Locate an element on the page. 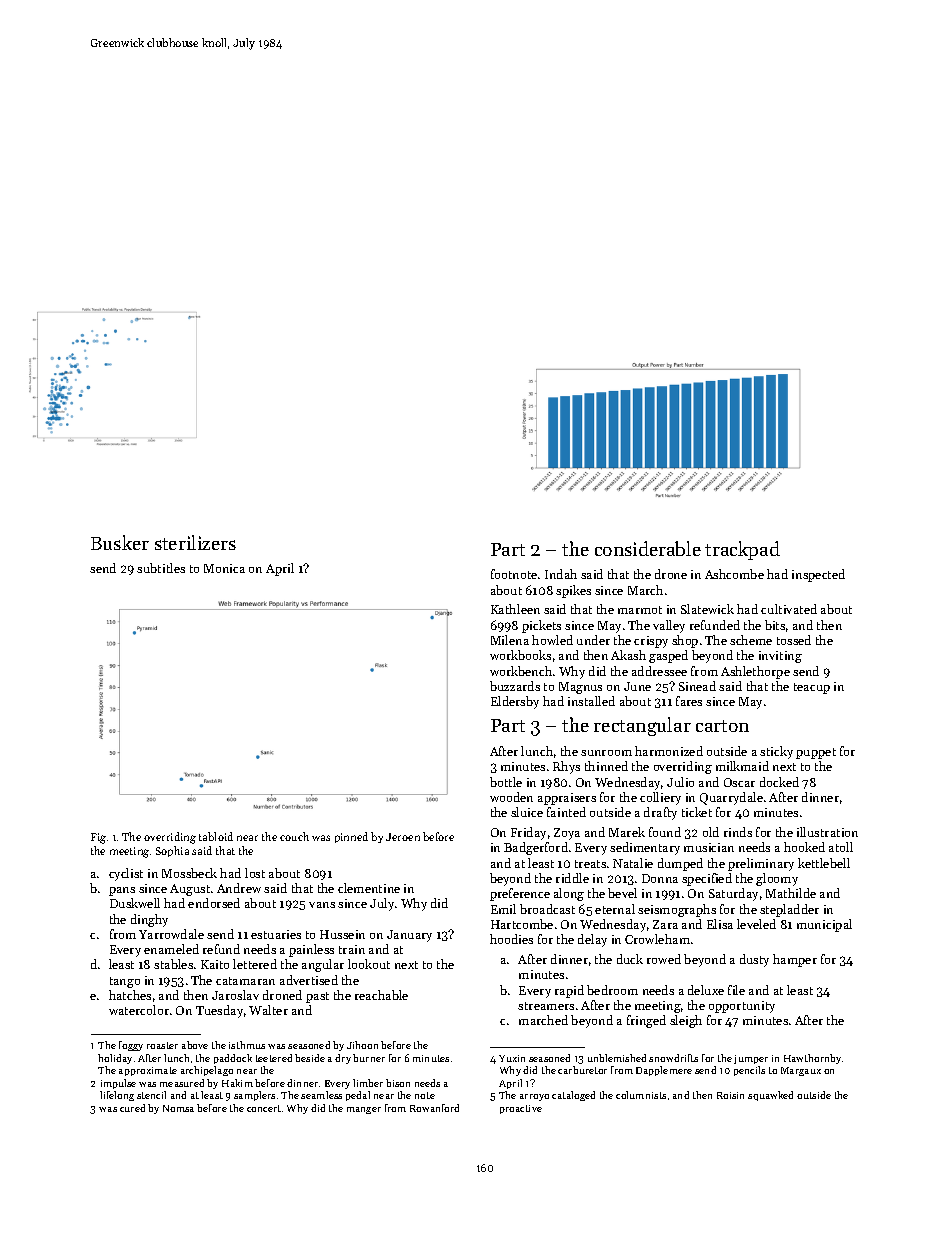 The image size is (952, 1233). couch is located at coordinates (294, 836).
